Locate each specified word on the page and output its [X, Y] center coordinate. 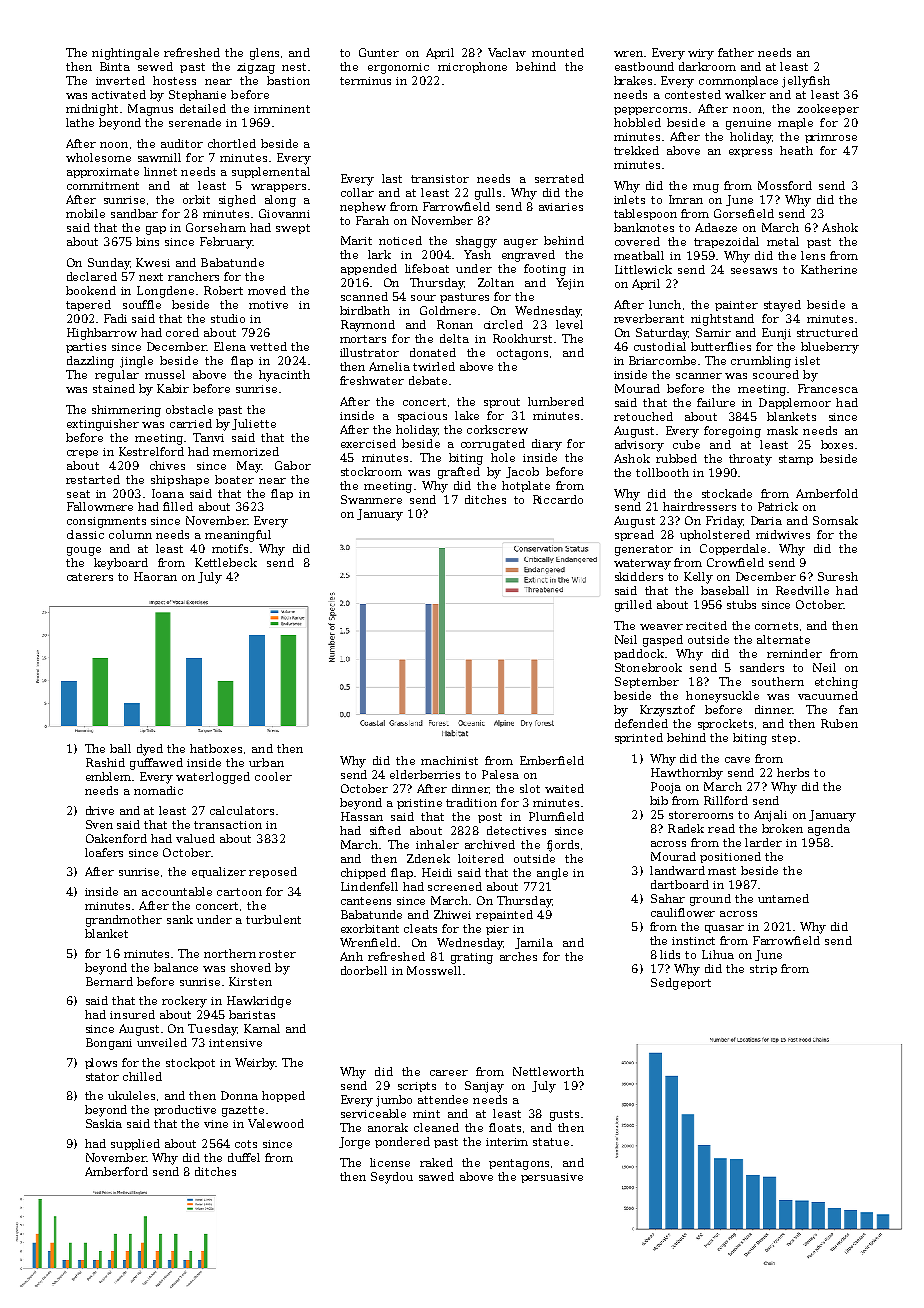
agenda [829, 830]
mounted [558, 52]
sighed [237, 201]
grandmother [124, 921]
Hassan [362, 816]
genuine [748, 124]
